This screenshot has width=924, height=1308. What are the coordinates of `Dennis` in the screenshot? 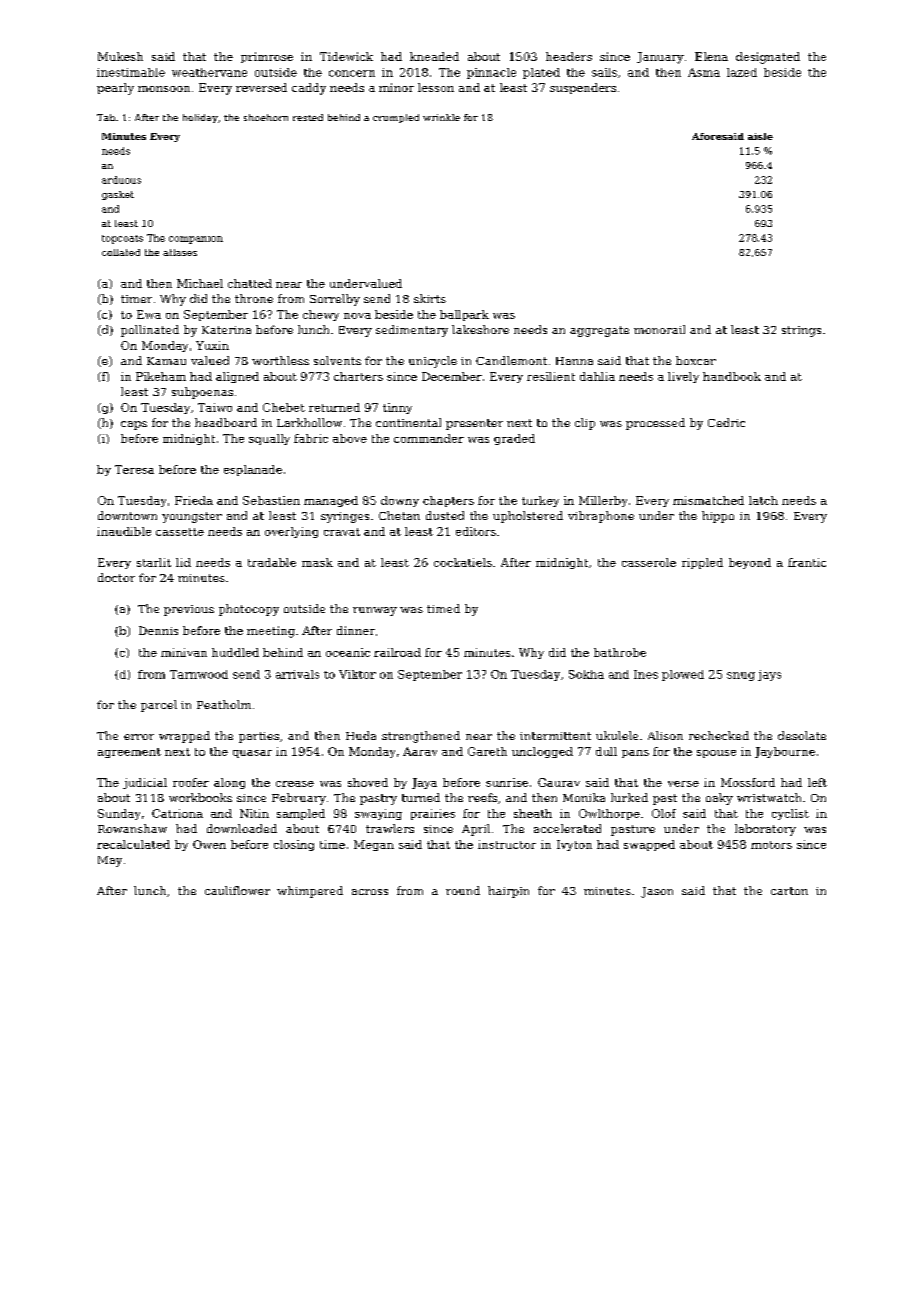 It's located at (158, 630).
